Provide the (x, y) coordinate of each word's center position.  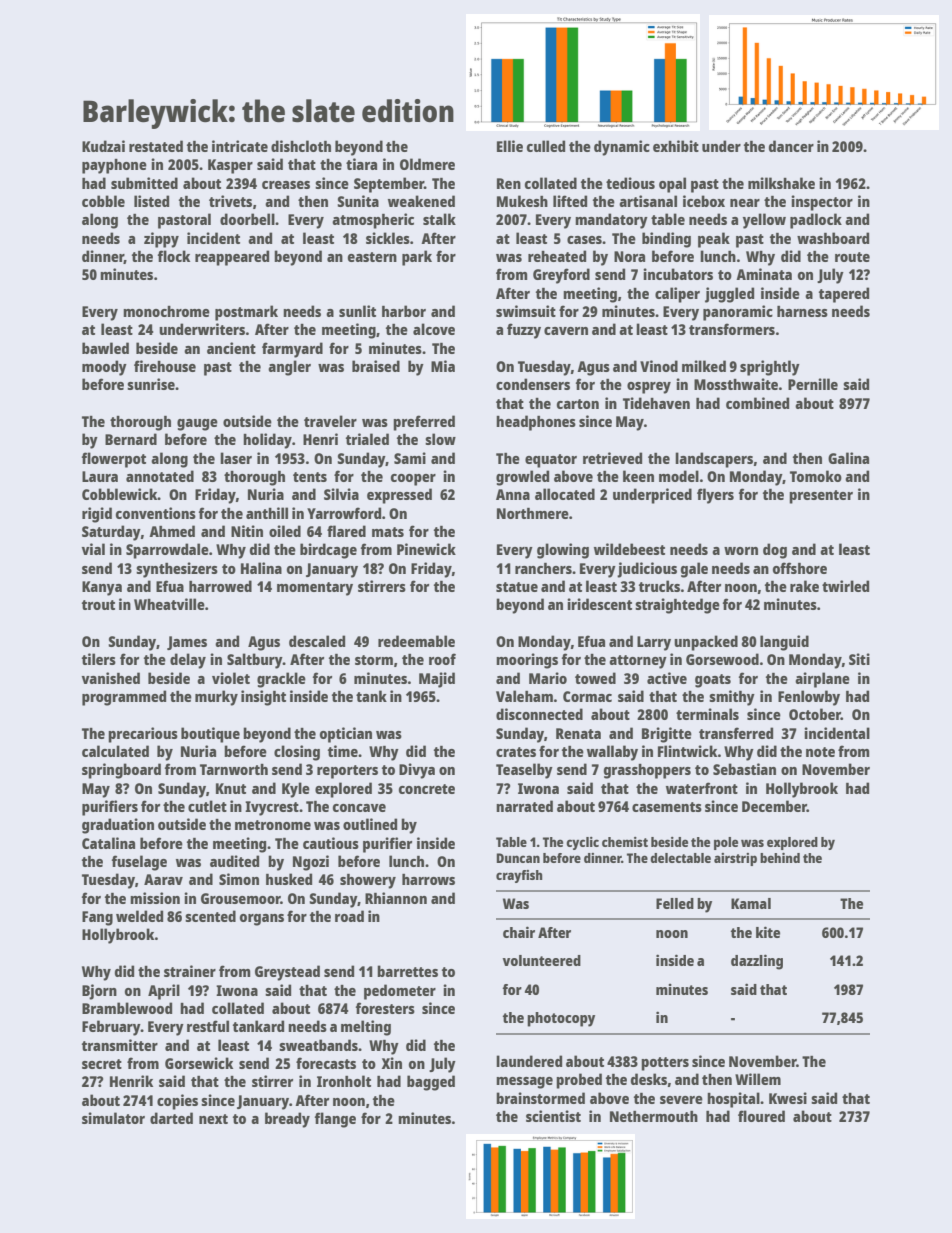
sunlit (357, 311)
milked (704, 366)
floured (761, 1116)
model (679, 476)
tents (310, 477)
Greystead (287, 973)
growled (522, 478)
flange (335, 1120)
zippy (161, 240)
